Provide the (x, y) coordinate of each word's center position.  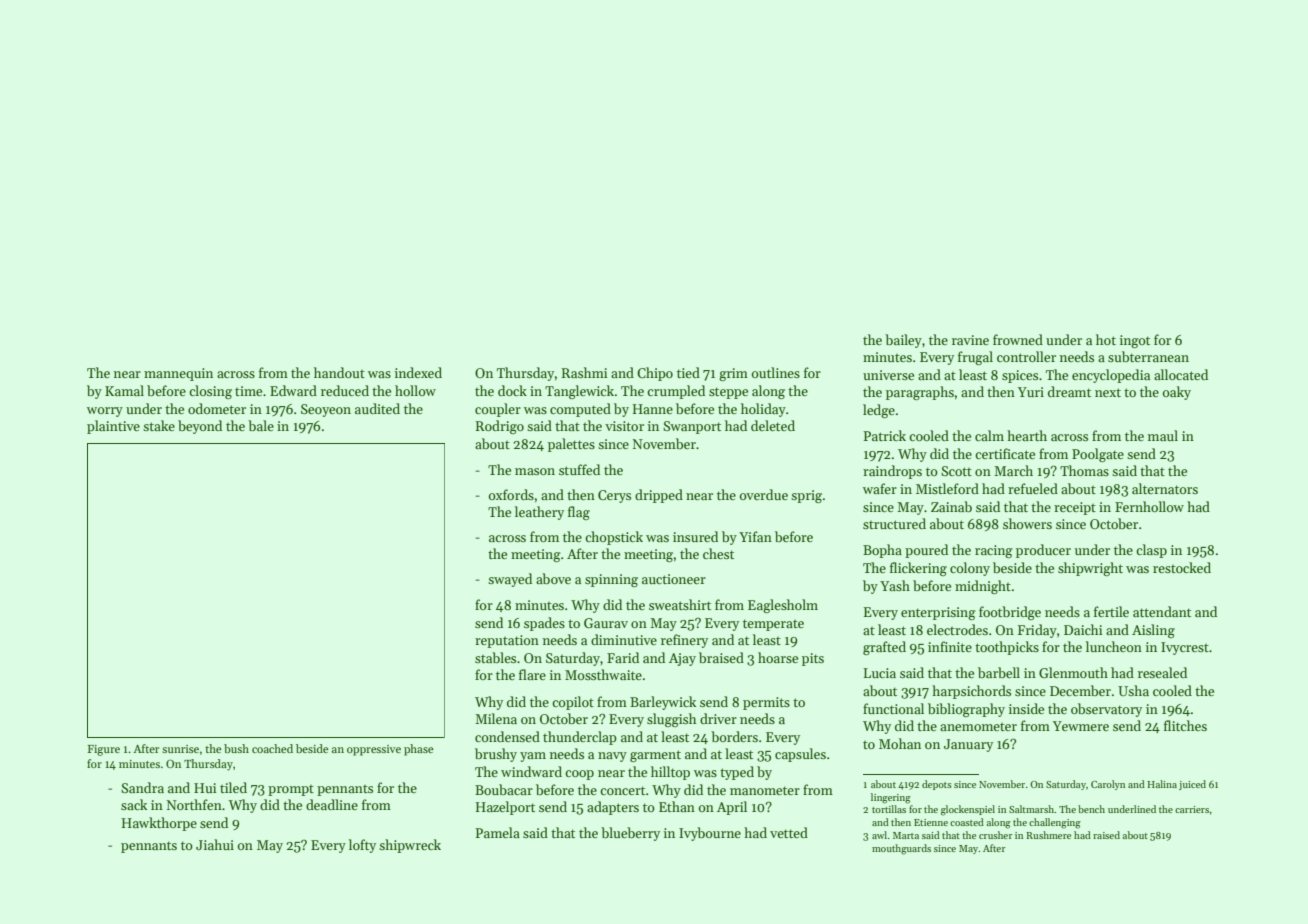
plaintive (113, 427)
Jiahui (215, 844)
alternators (1165, 488)
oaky (1177, 393)
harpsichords (971, 692)
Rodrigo (500, 427)
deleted (773, 425)
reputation (507, 641)
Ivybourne (710, 834)
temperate (773, 625)
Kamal (124, 390)
